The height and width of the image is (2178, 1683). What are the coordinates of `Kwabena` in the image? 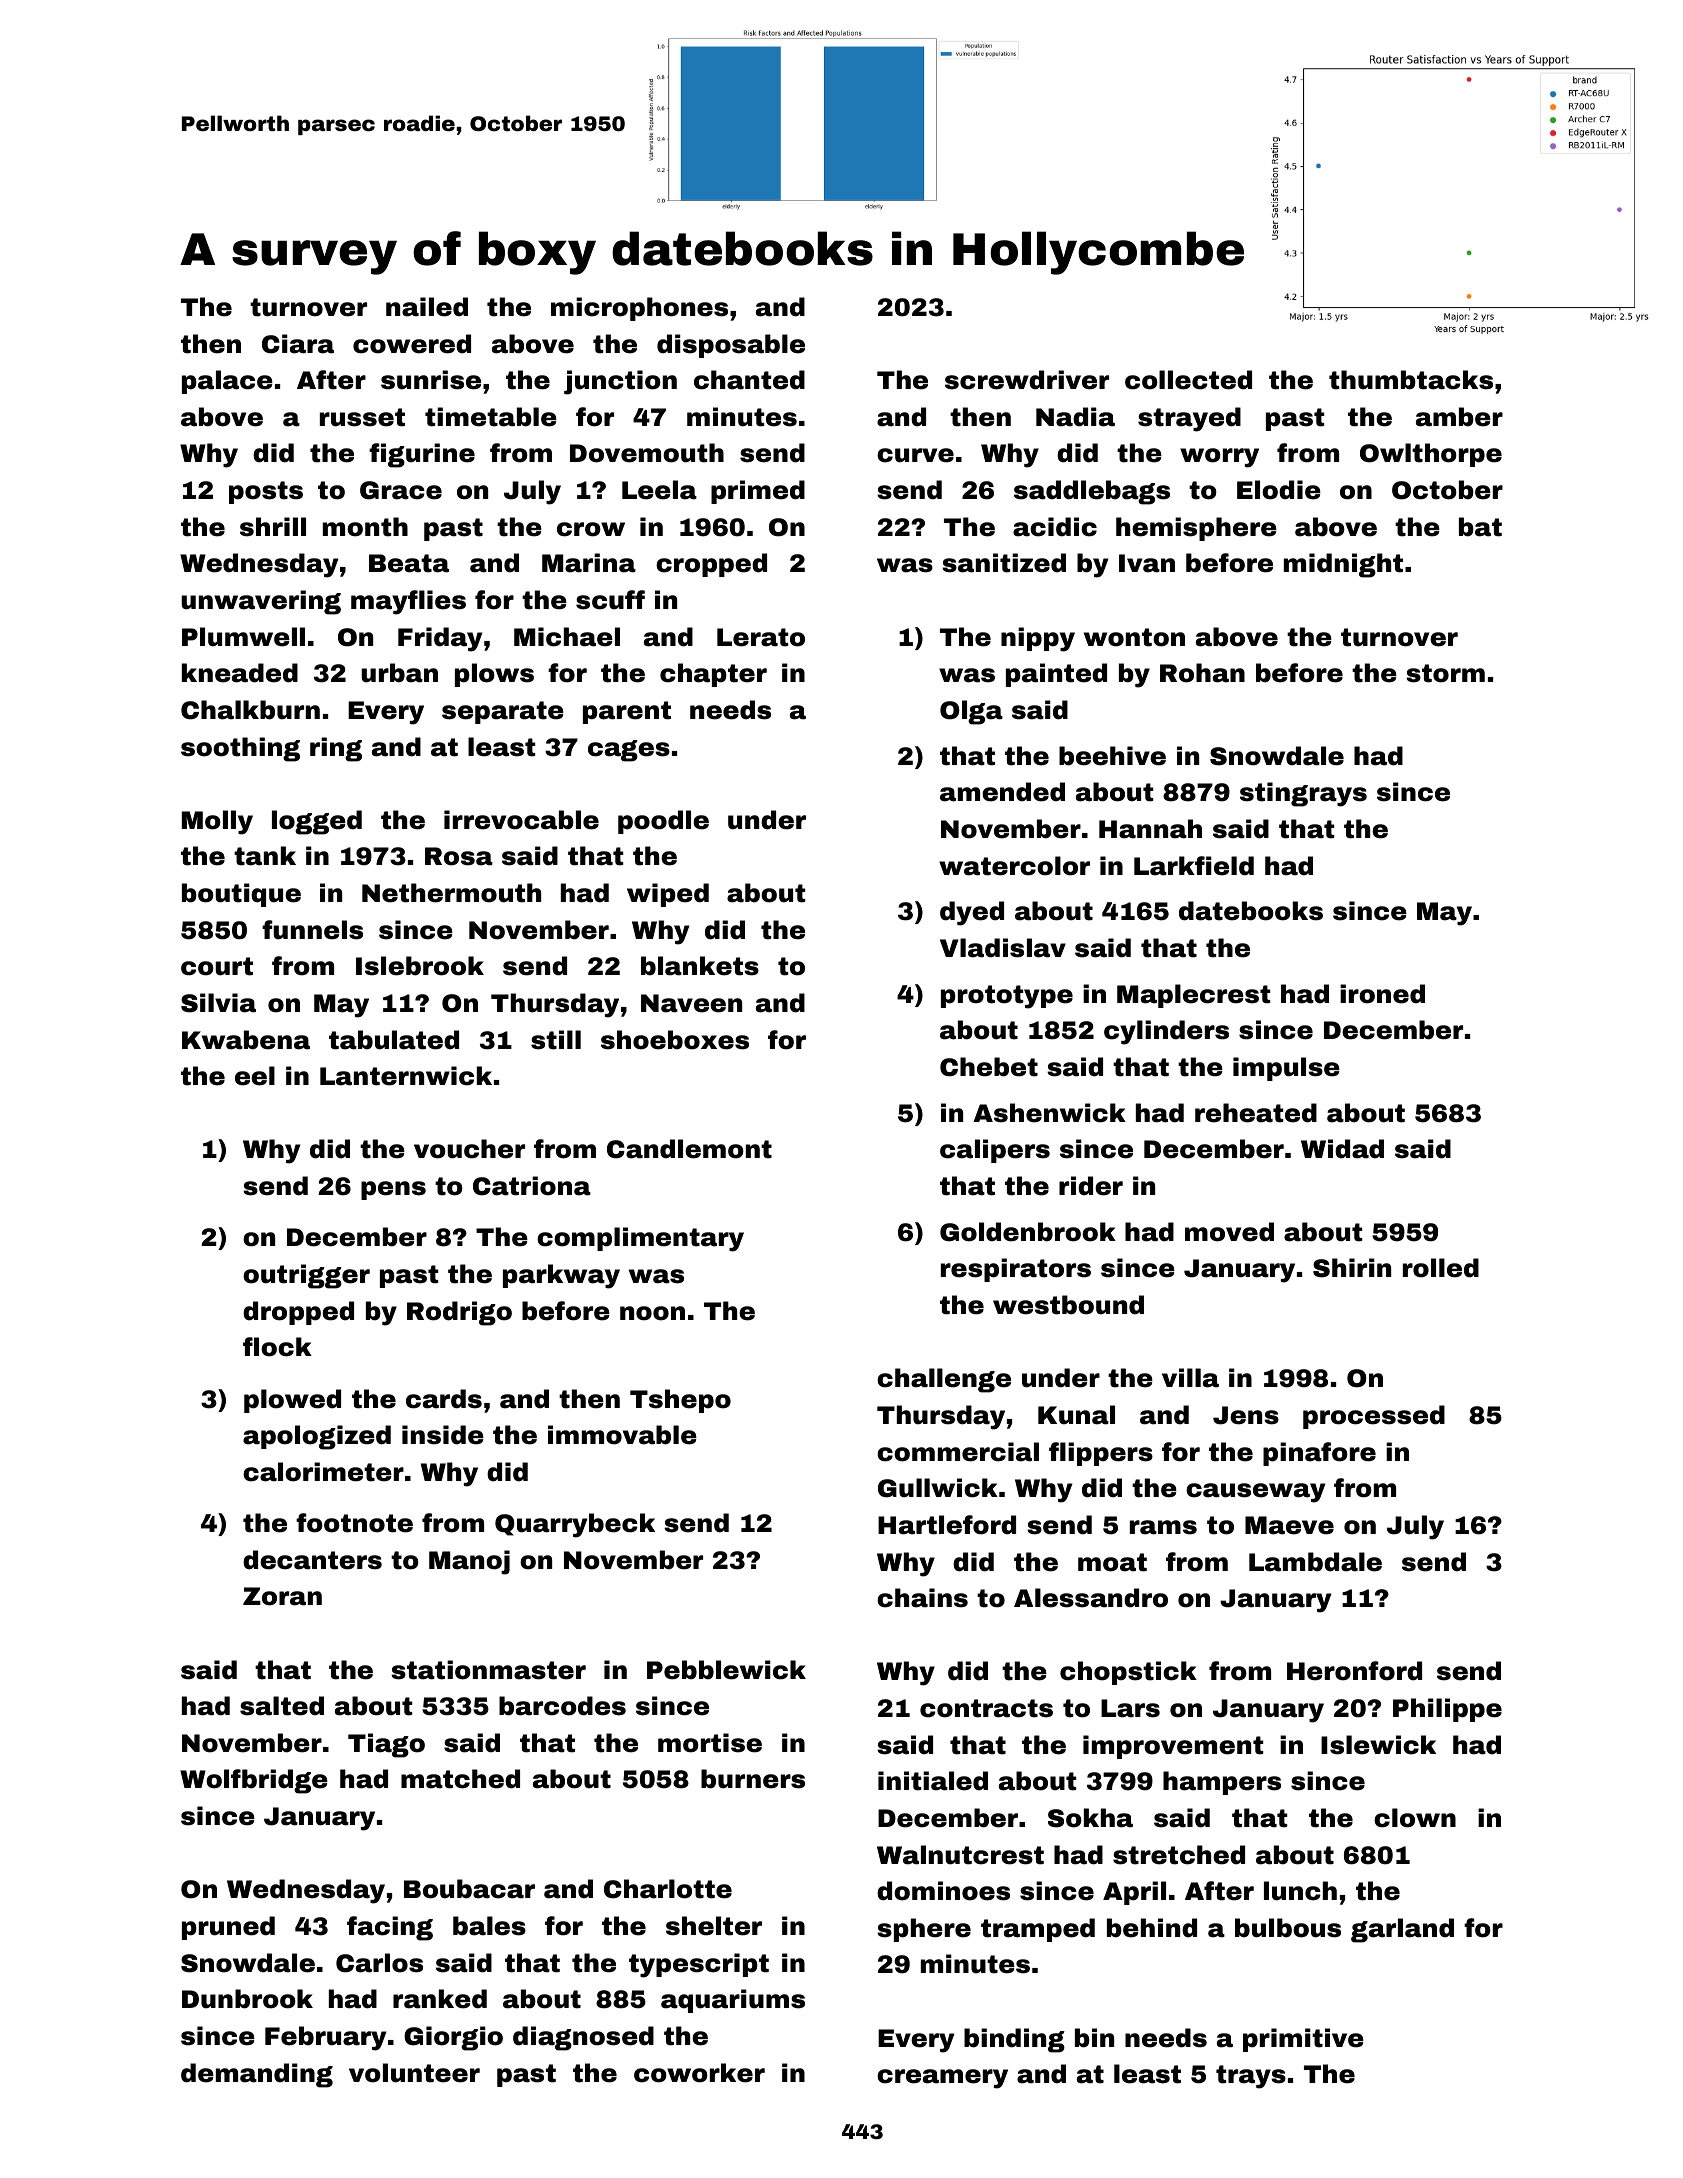 It's located at (246, 1040).
